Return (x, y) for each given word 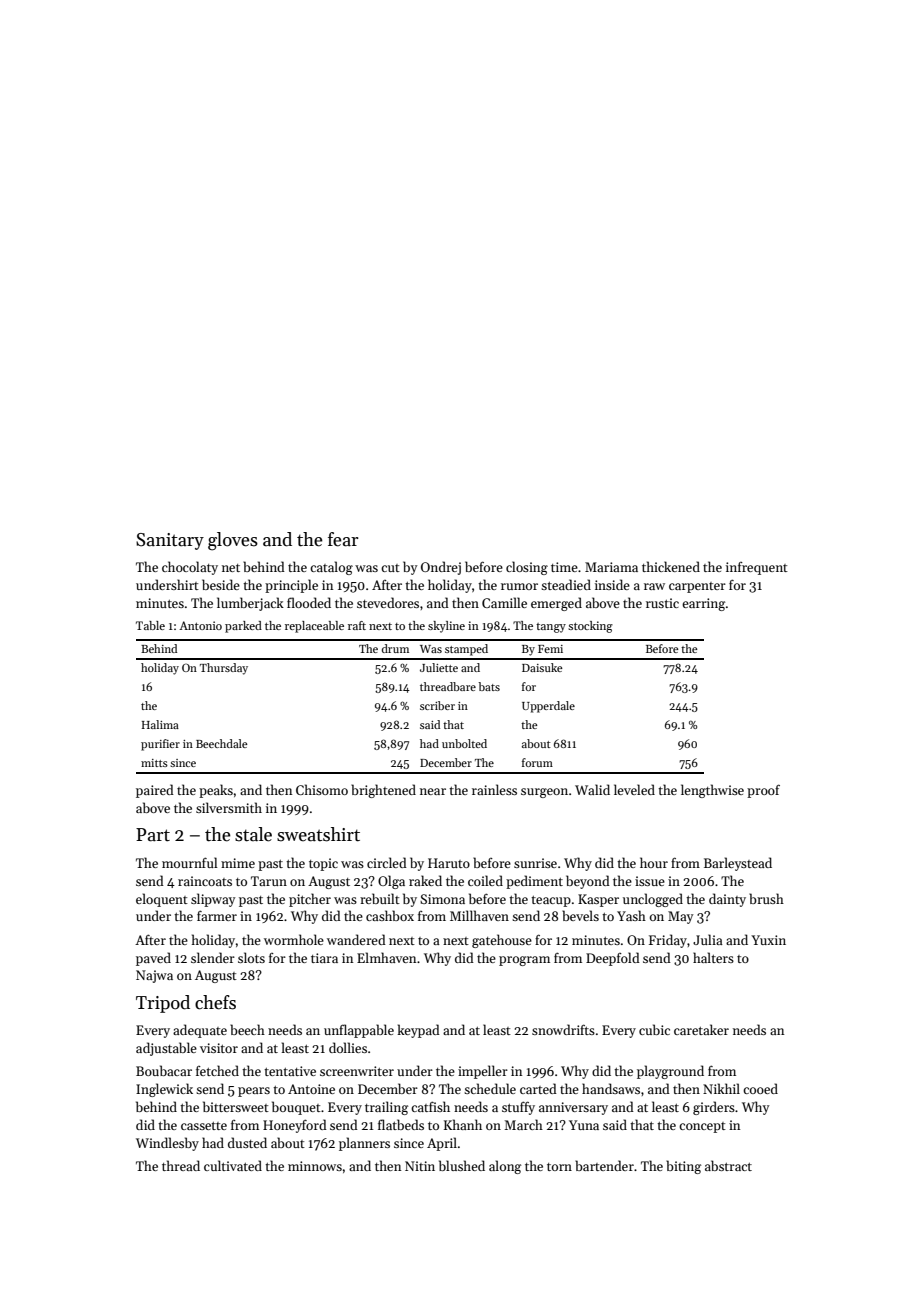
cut (390, 568)
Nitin (420, 1166)
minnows (315, 1166)
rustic (662, 603)
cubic (654, 1029)
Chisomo (322, 789)
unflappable (359, 1031)
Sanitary (170, 541)
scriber (437, 705)
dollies (348, 1047)
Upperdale (548, 707)
